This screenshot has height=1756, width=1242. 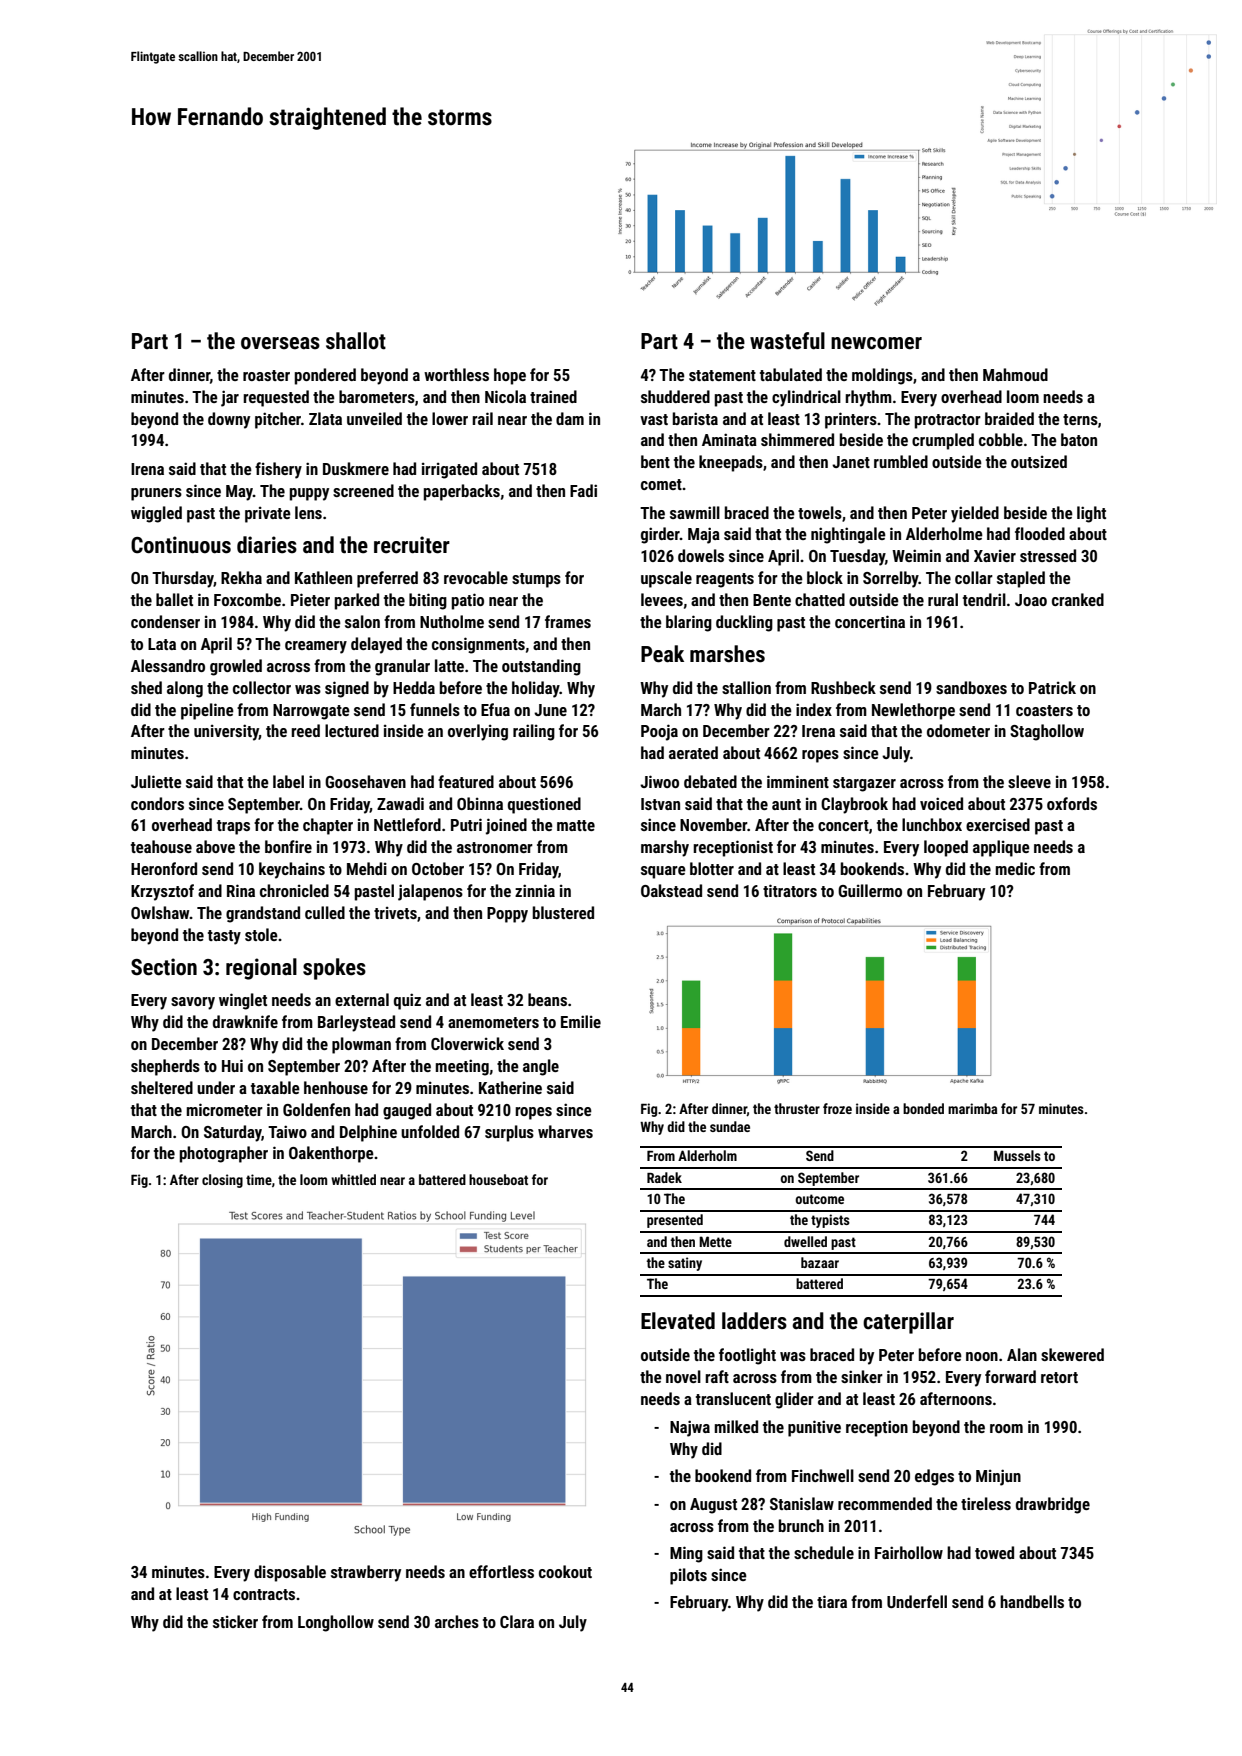 I want to click on featured, so click(x=466, y=781).
